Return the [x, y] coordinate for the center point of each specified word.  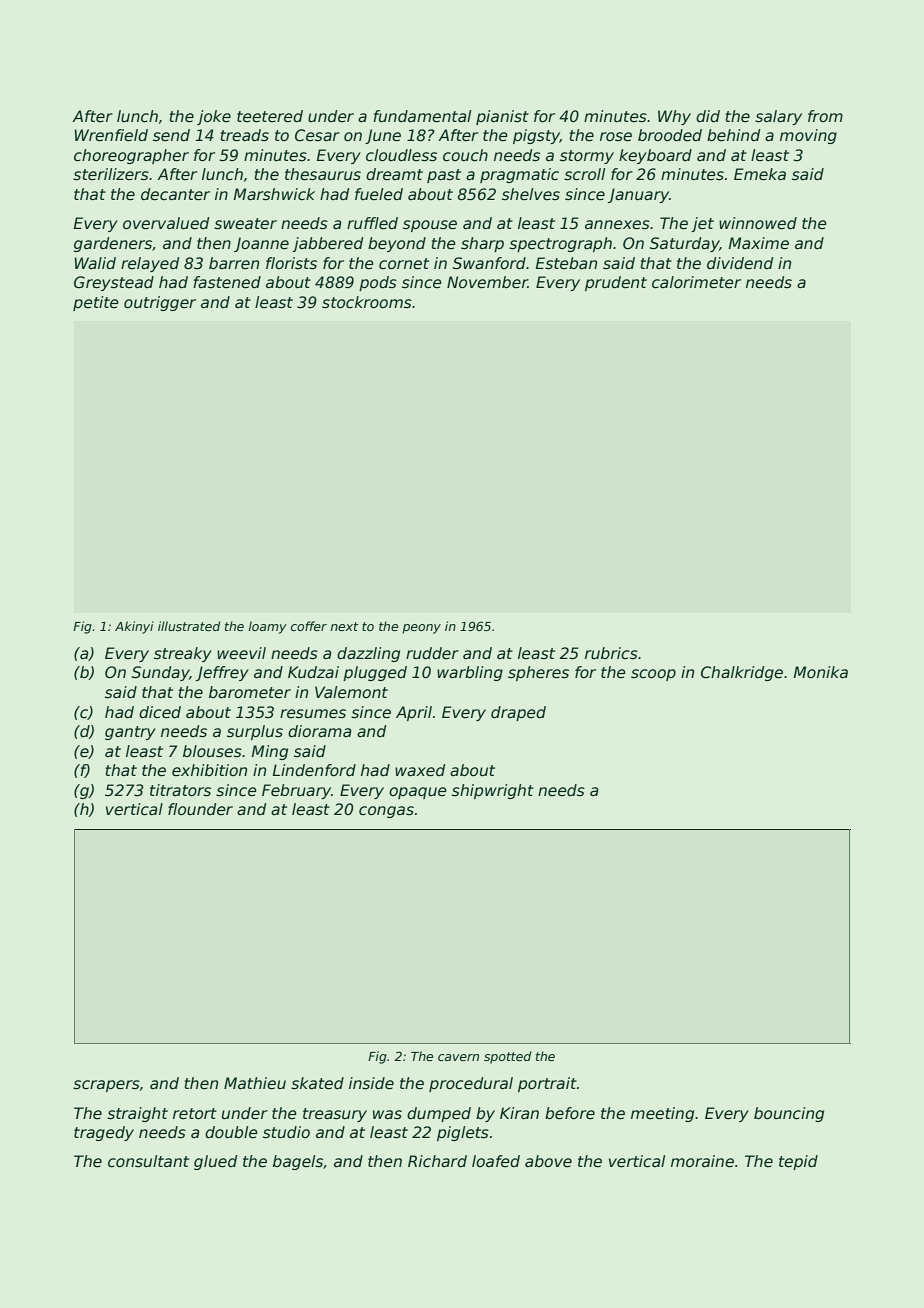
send [171, 135]
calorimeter [696, 282]
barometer [250, 692]
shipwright [493, 791]
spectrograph [560, 244]
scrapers [106, 1086]
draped [518, 713]
